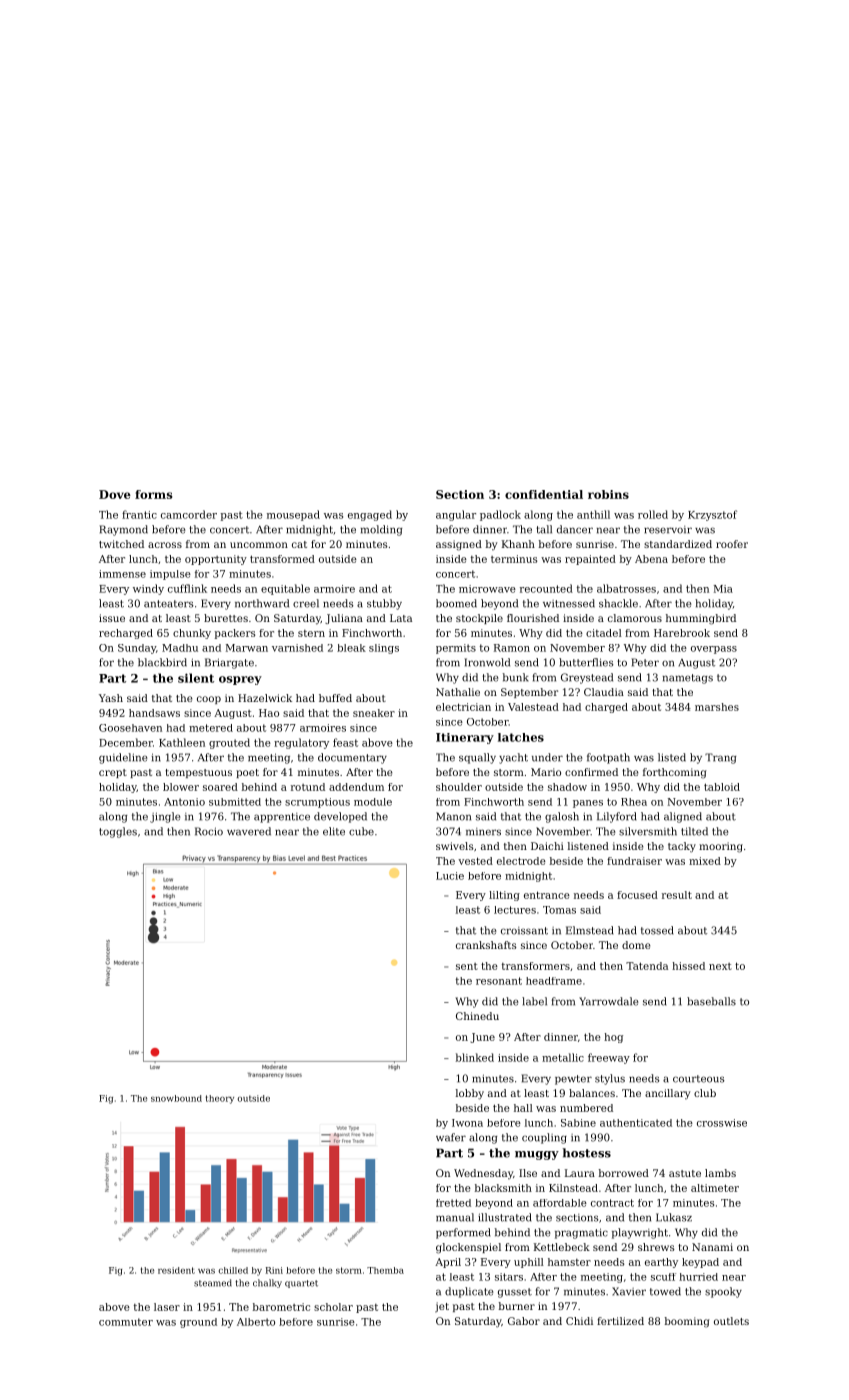 The width and height of the document is (849, 1400). Describe the element at coordinates (334, 831) in the document. I see `elite` at that location.
